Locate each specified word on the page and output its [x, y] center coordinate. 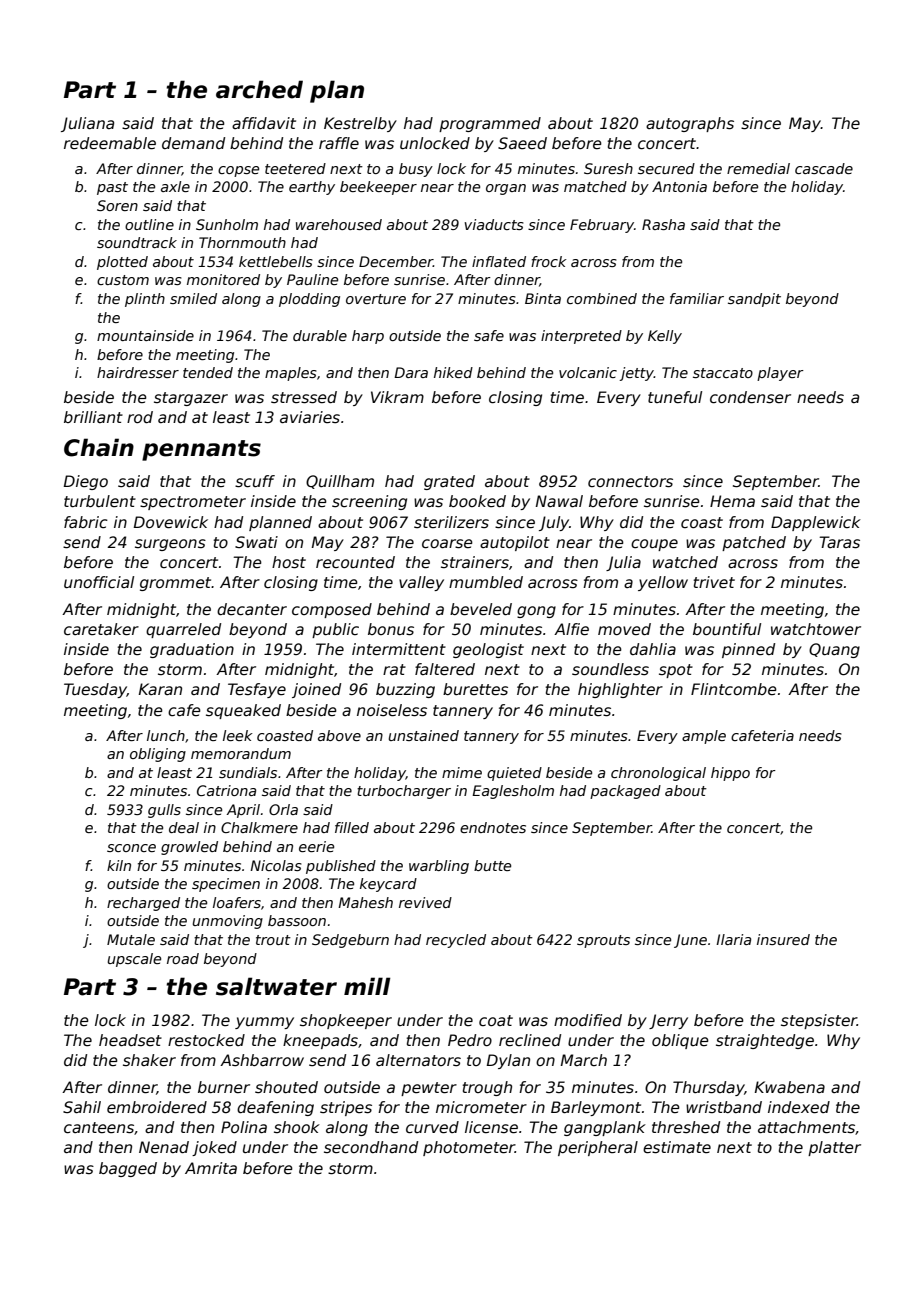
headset [130, 1040]
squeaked [243, 711]
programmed [490, 124]
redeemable [110, 143]
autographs [690, 124]
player [780, 374]
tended [208, 372]
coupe [654, 545]
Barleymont [596, 1108]
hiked [453, 372]
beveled [481, 609]
